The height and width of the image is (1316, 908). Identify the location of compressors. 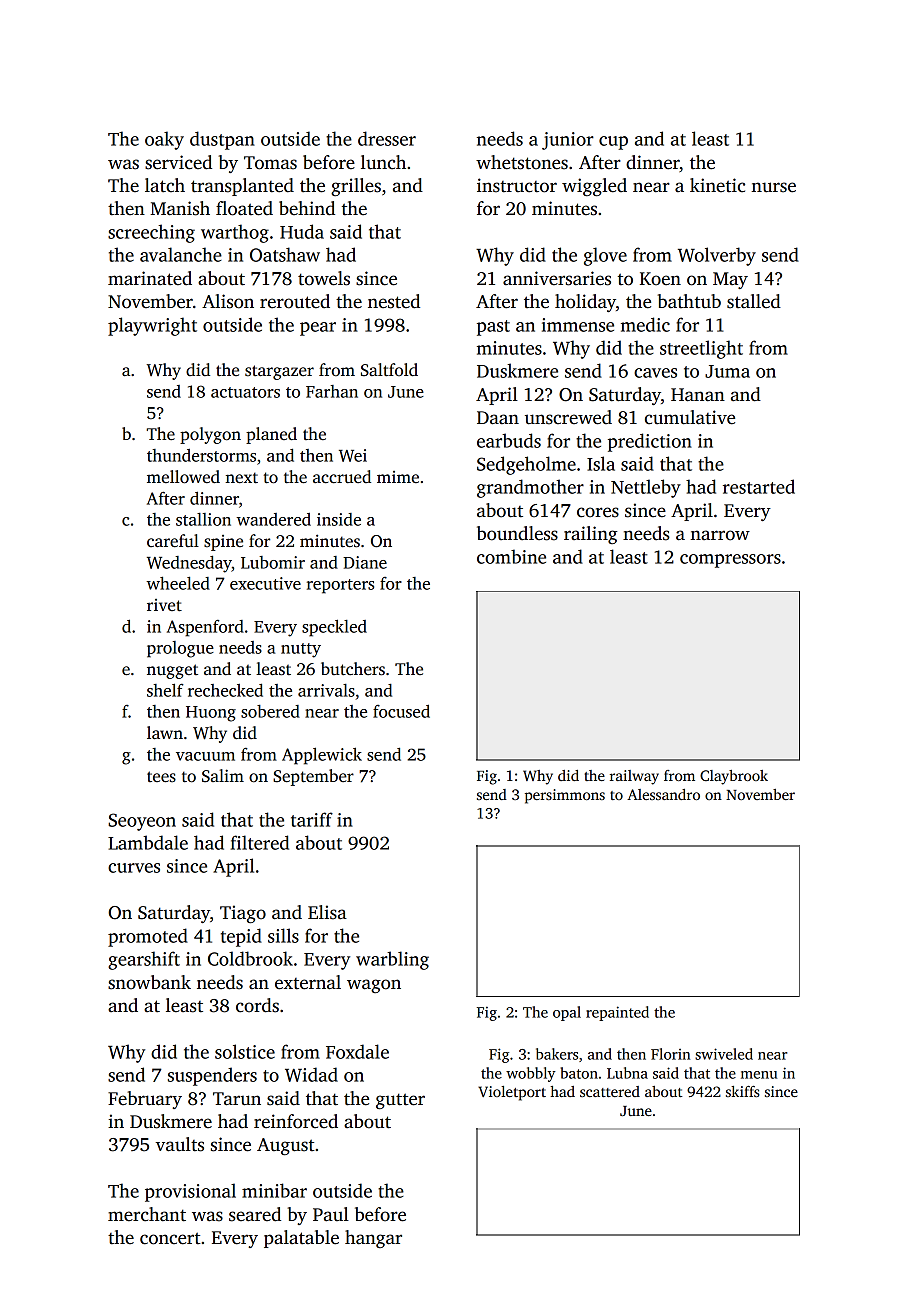
(730, 561).
